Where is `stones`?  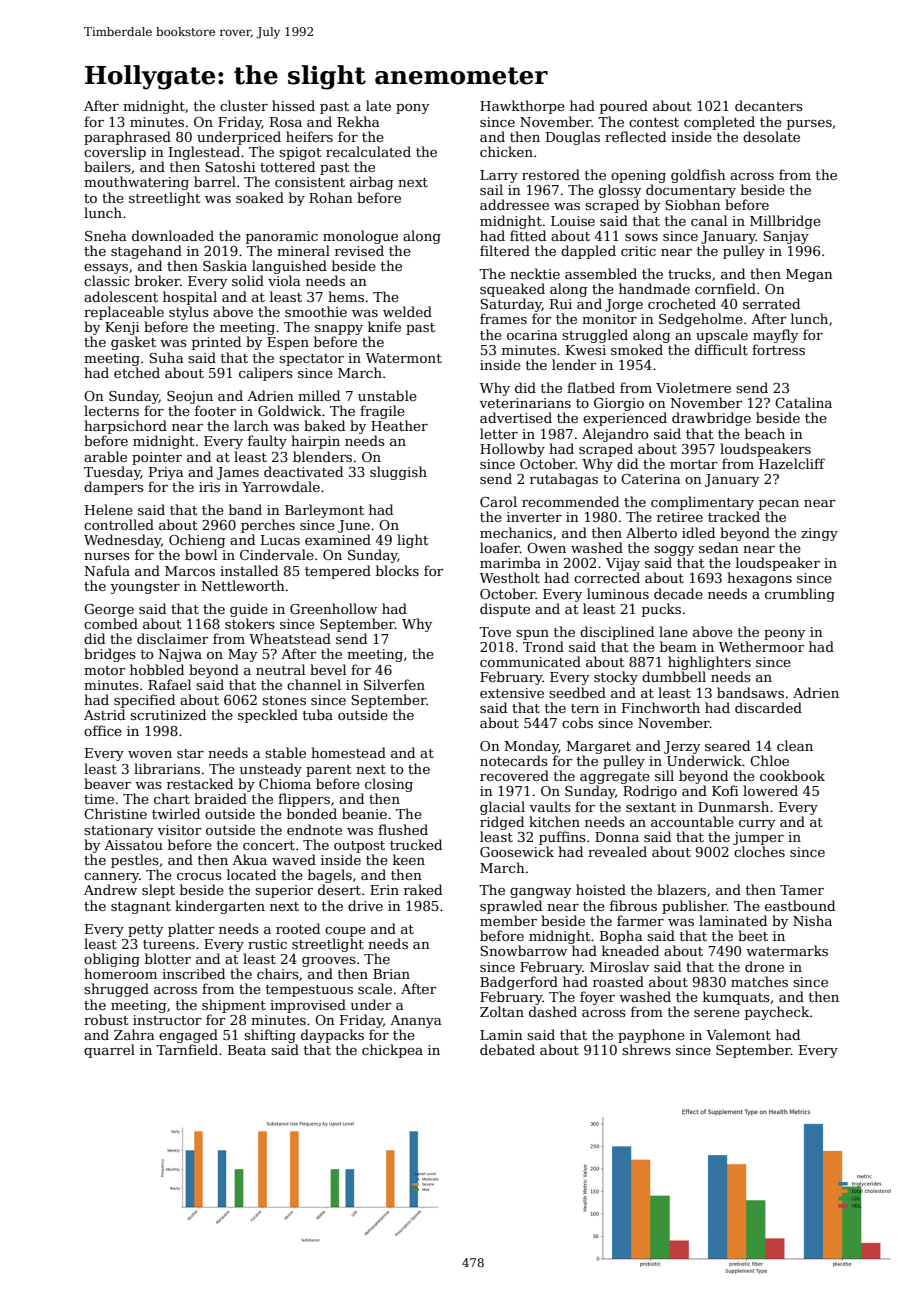
stones is located at coordinates (284, 700).
